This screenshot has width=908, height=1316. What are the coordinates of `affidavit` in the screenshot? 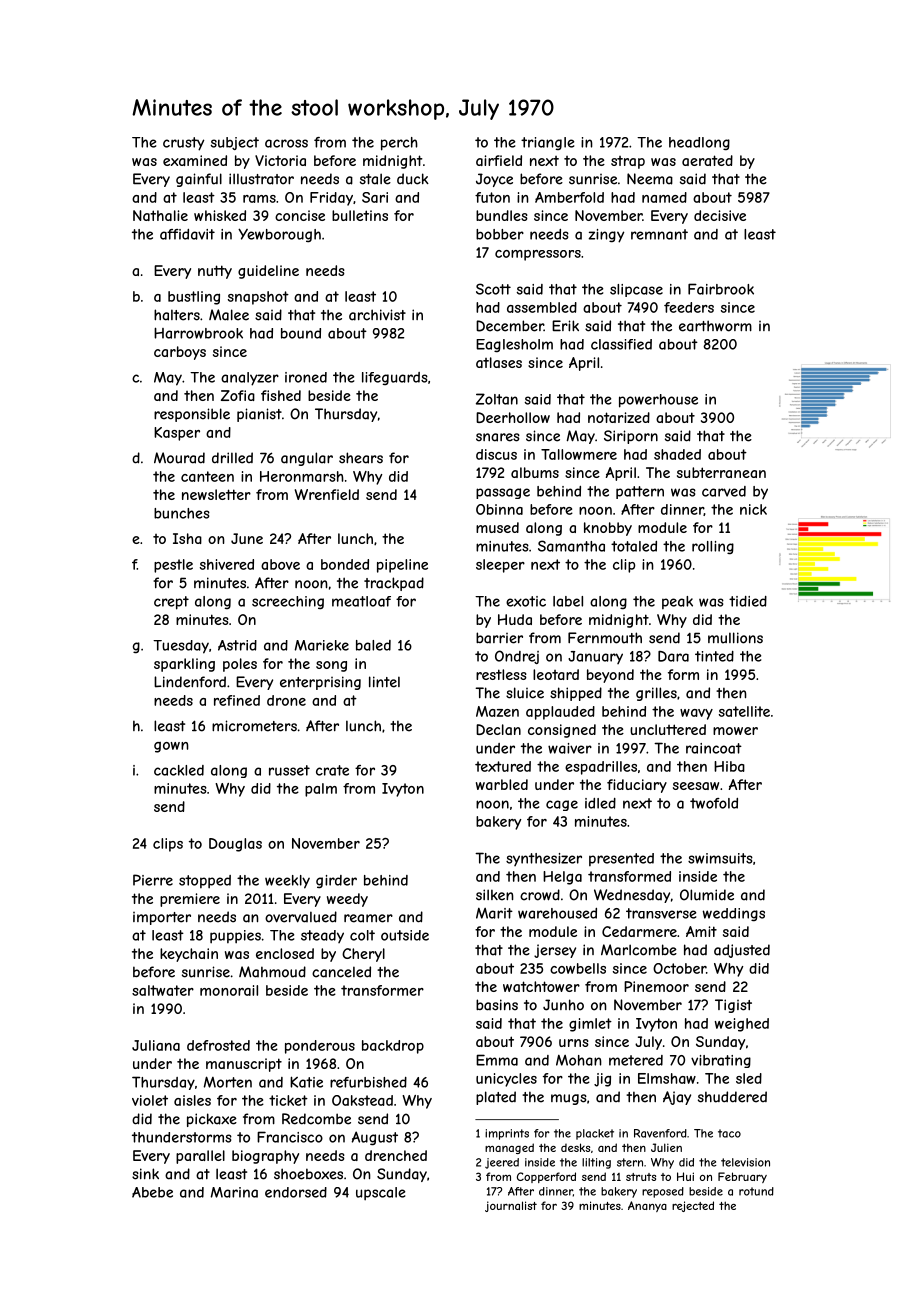 It's located at (187, 234).
